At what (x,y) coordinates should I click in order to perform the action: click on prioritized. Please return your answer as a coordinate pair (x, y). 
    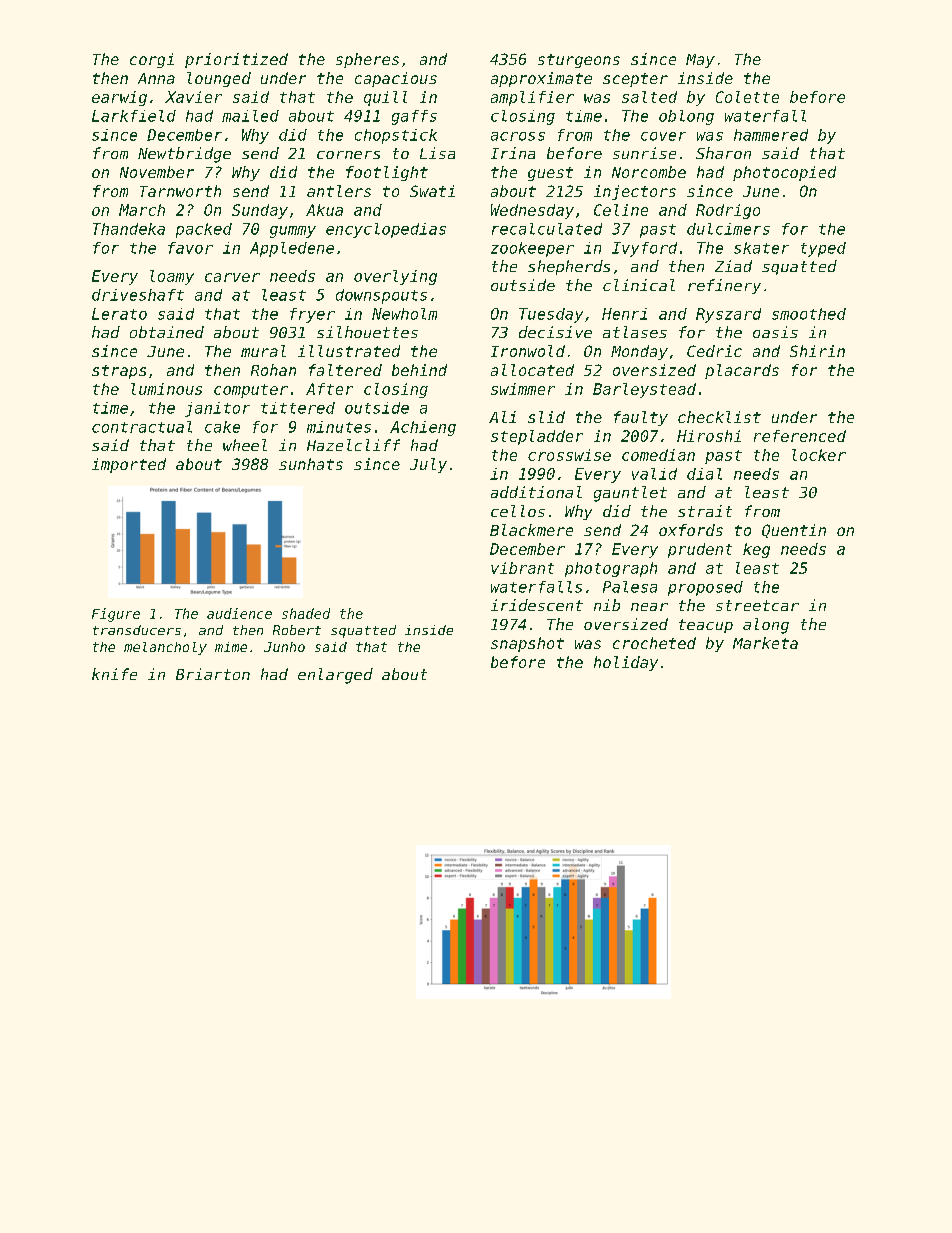
    Looking at the image, I should click on (236, 60).
